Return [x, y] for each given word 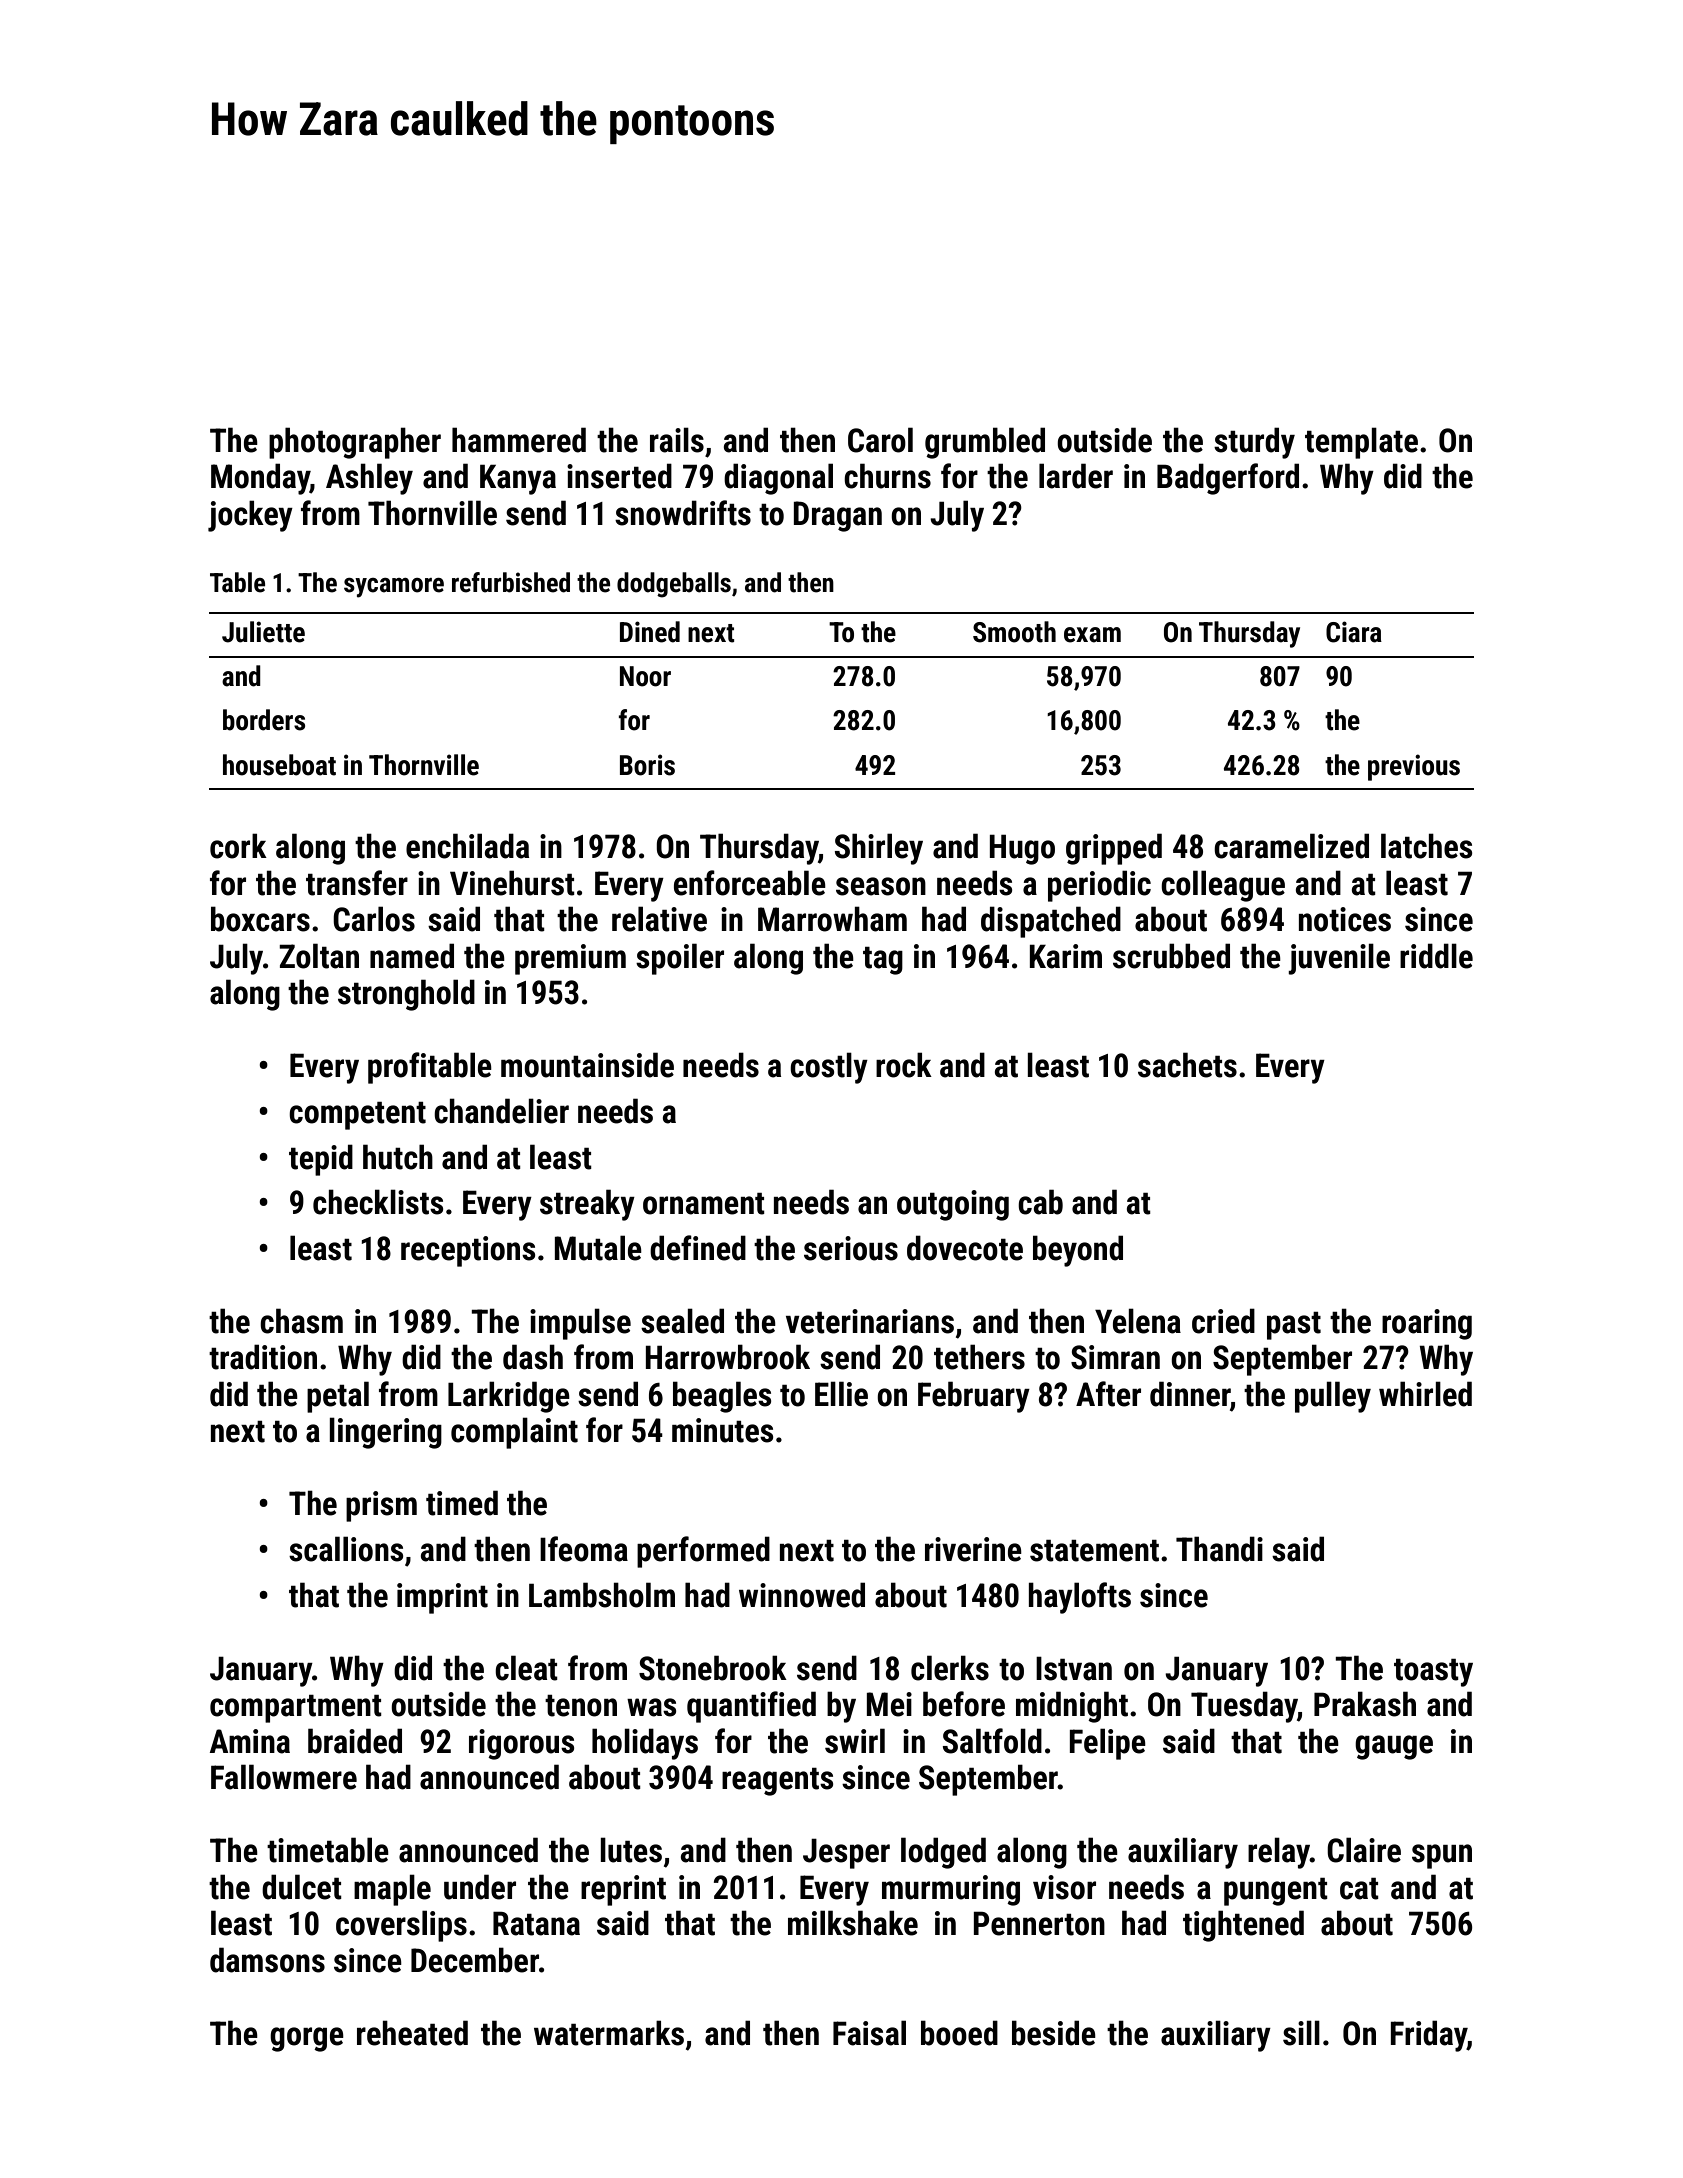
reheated [412, 2033]
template [1361, 443]
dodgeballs [674, 585]
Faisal [869, 2033]
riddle [1436, 956]
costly [829, 1068]
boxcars [260, 919]
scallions [346, 1549]
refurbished [511, 582]
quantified [751, 1707]
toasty [1433, 1673]
